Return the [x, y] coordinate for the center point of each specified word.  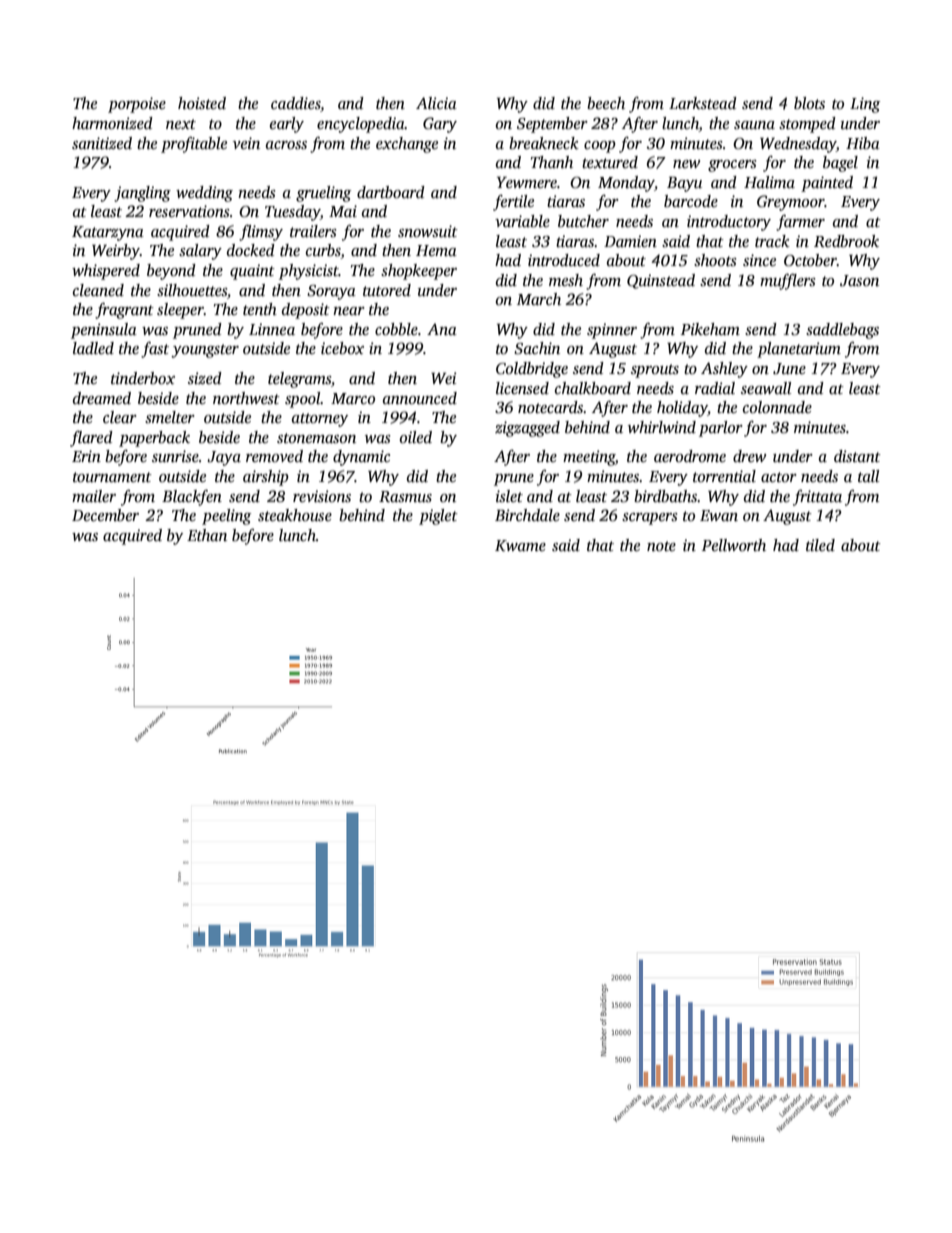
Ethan [207, 535]
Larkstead [703, 103]
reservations [189, 211]
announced [420, 398]
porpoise [137, 105]
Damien [630, 241]
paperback [154, 439]
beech [606, 103]
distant [857, 456]
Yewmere [527, 182]
